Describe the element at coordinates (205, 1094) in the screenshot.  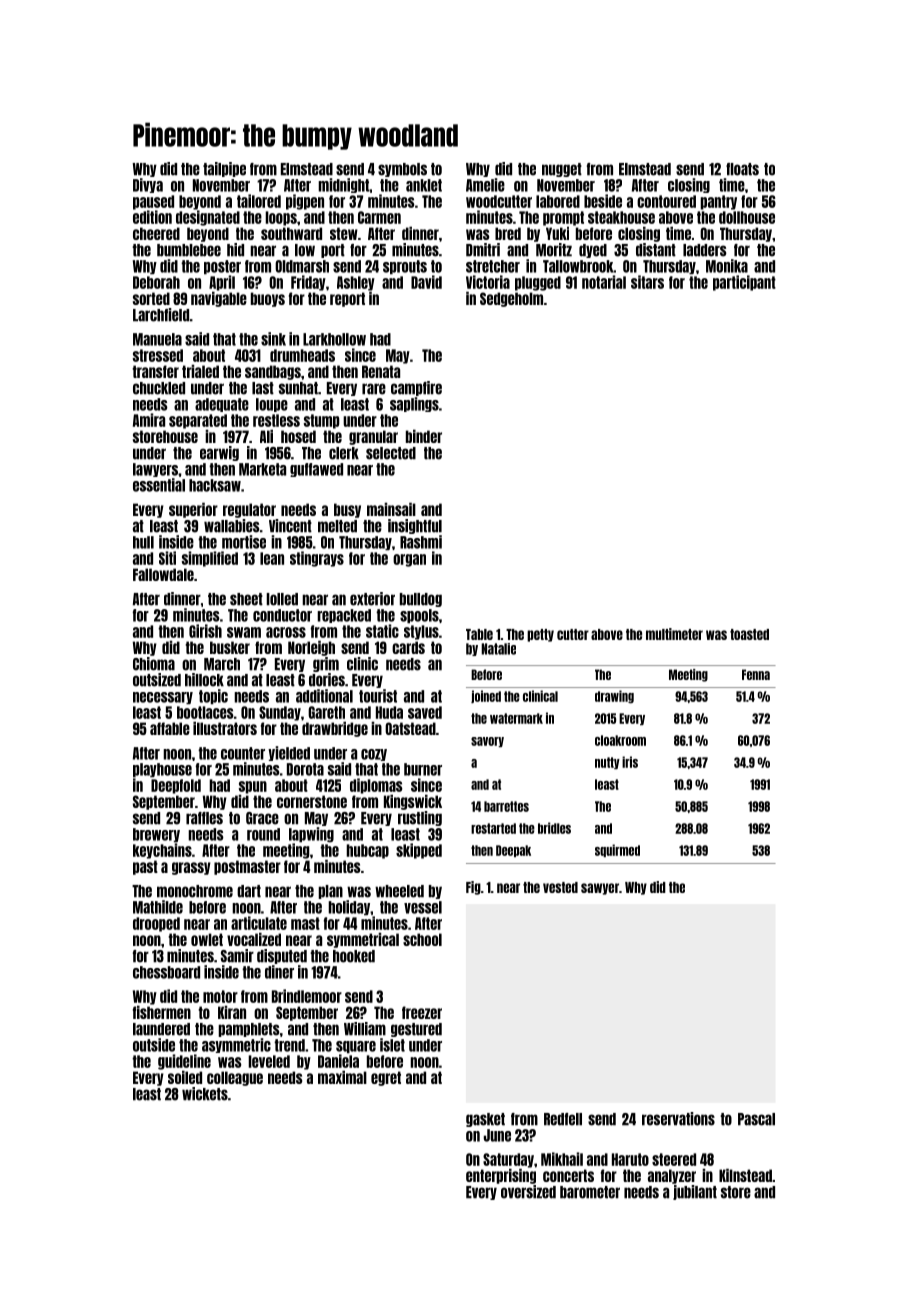
I see `wickets` at that location.
